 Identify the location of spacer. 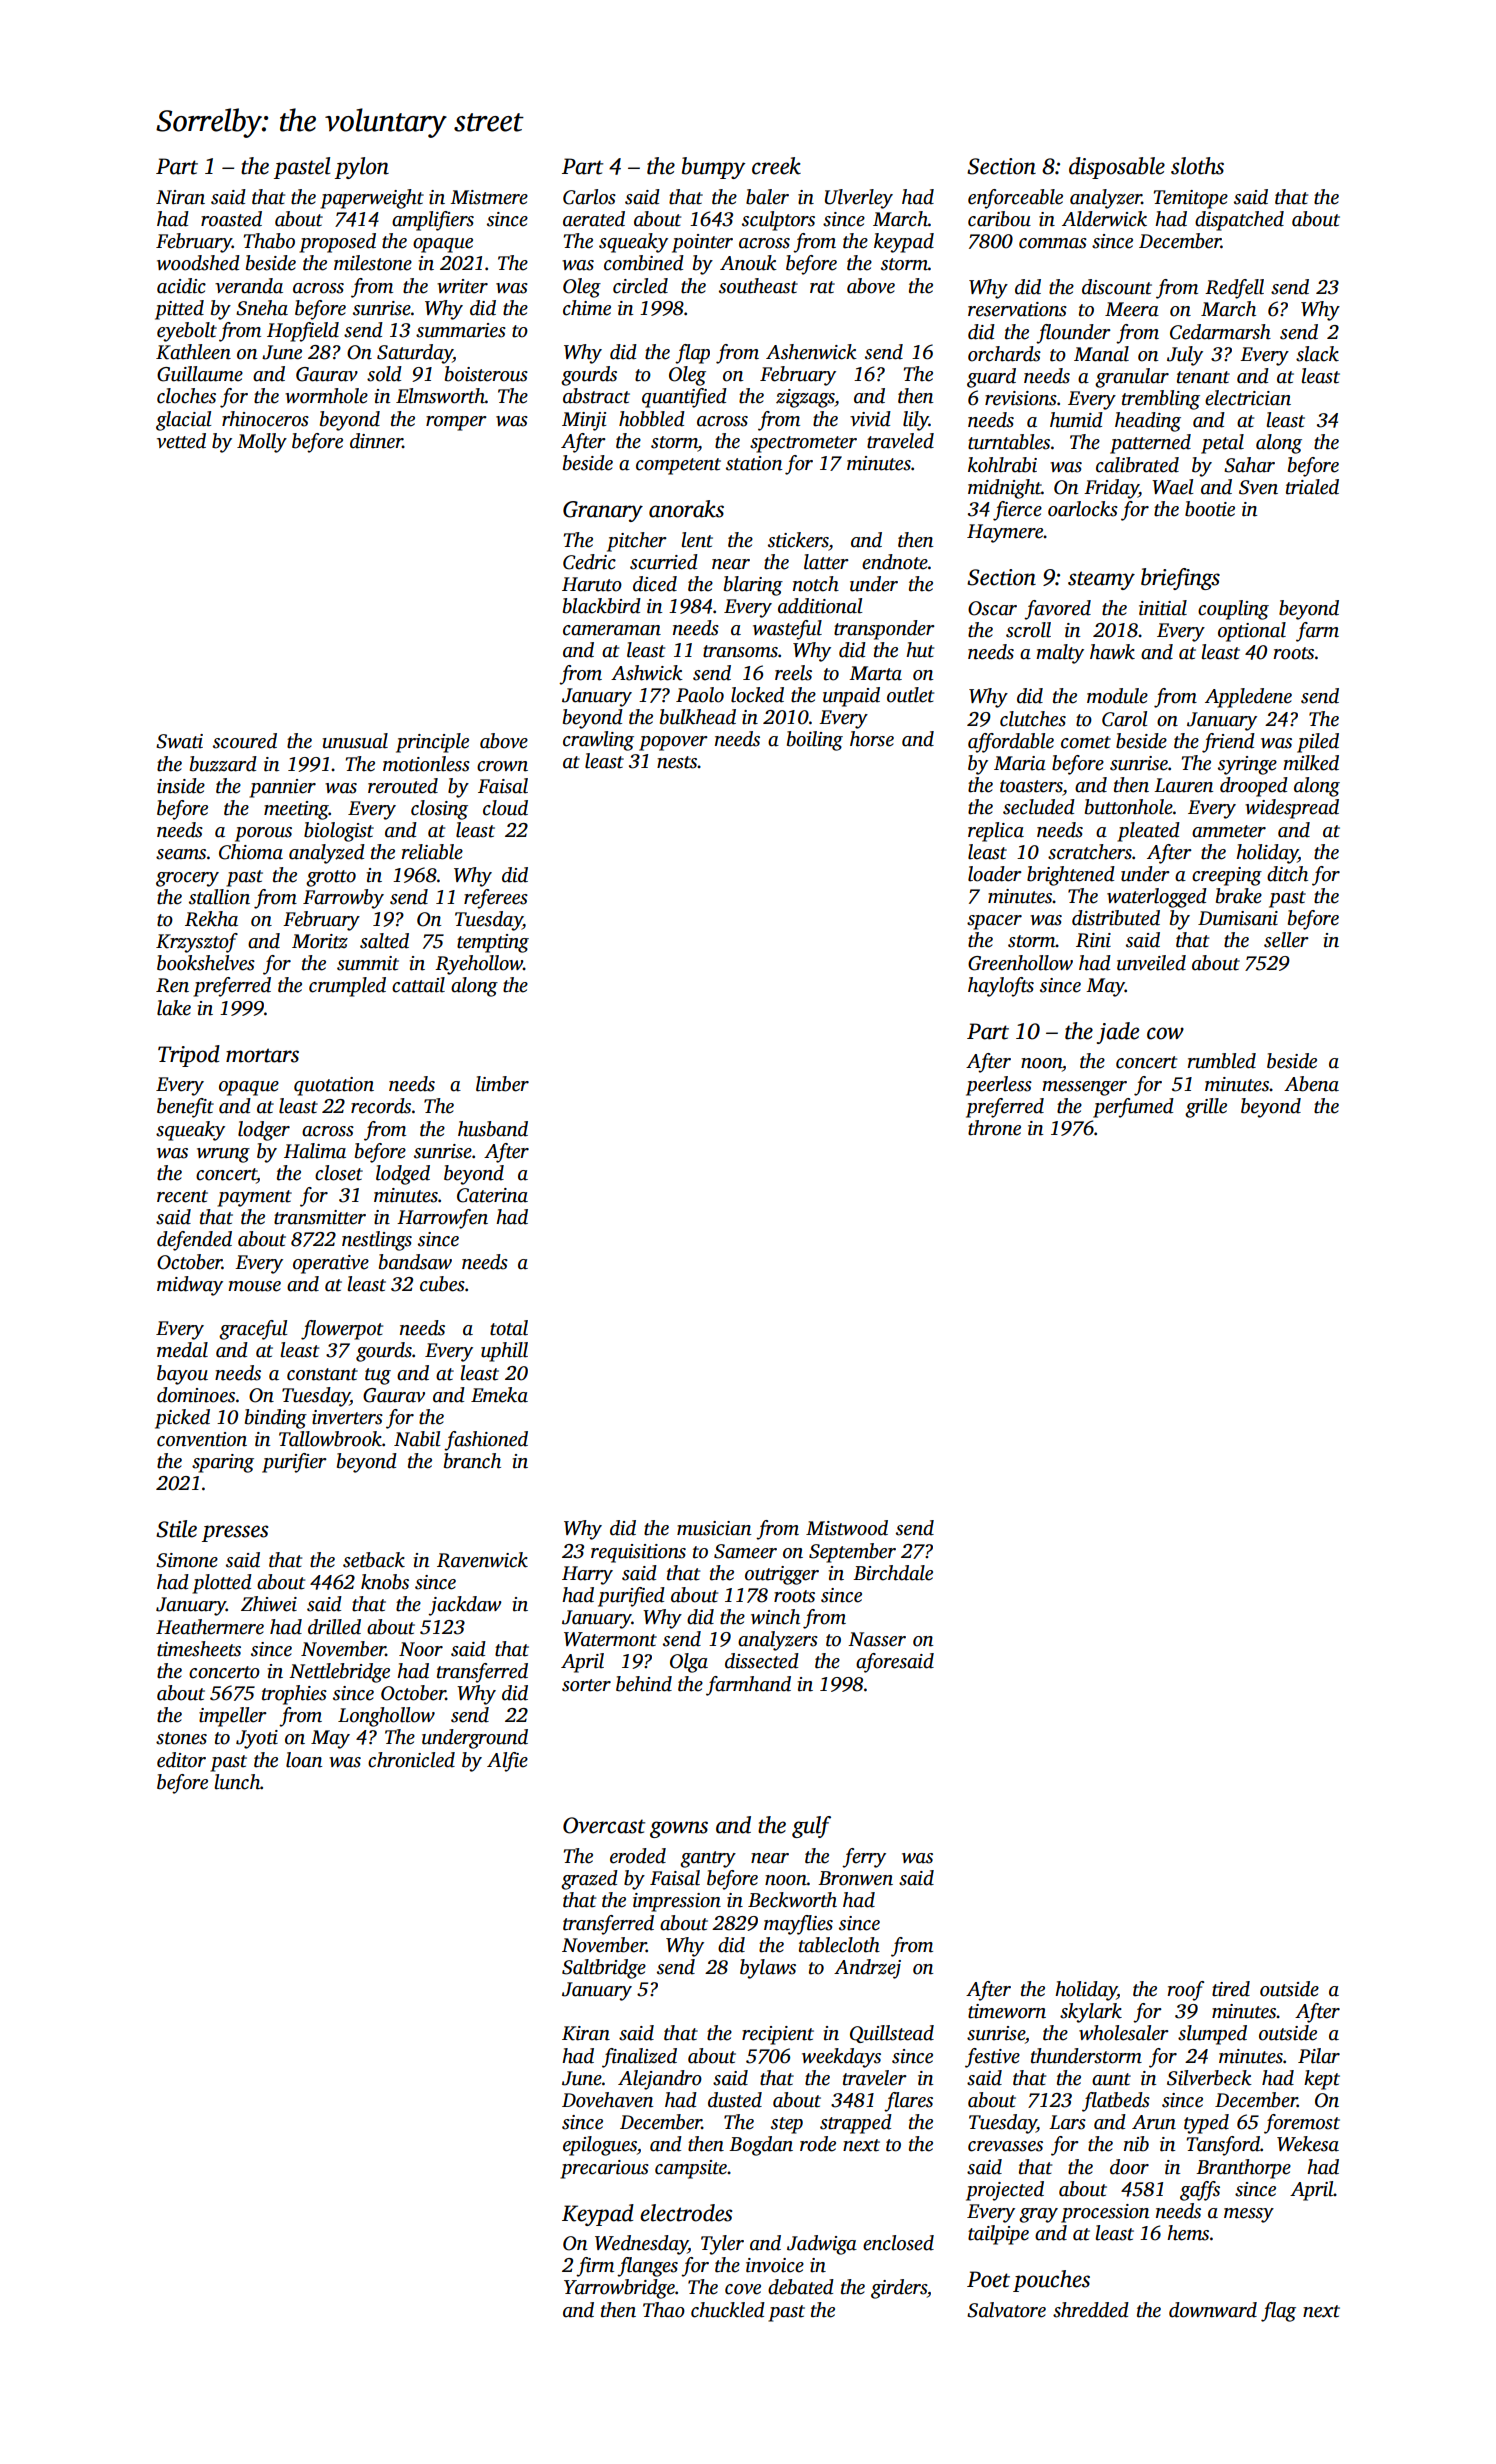
(994, 922).
